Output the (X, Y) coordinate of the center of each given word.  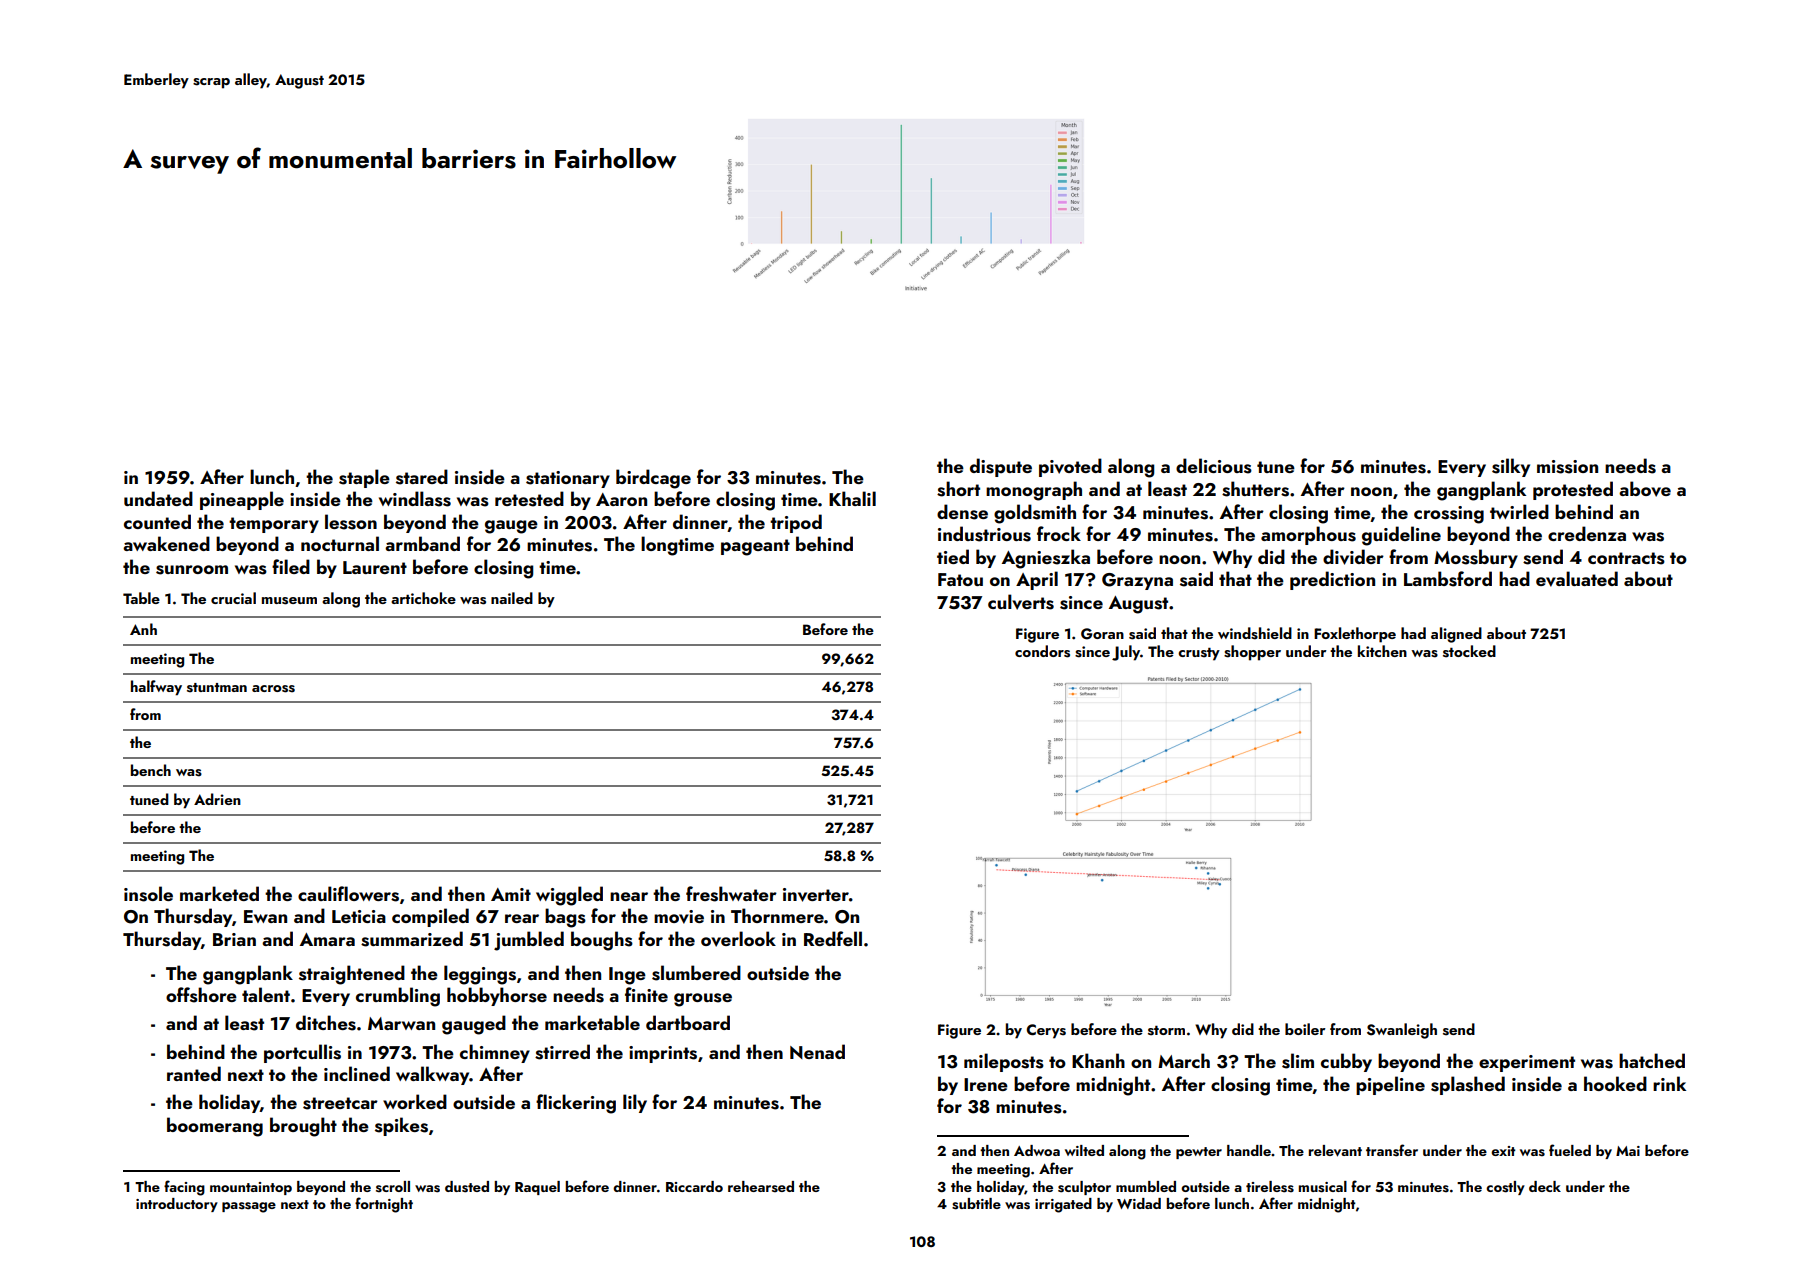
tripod (796, 523)
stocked (1469, 651)
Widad (1139, 1203)
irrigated (1063, 1205)
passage (249, 1207)
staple (364, 478)
